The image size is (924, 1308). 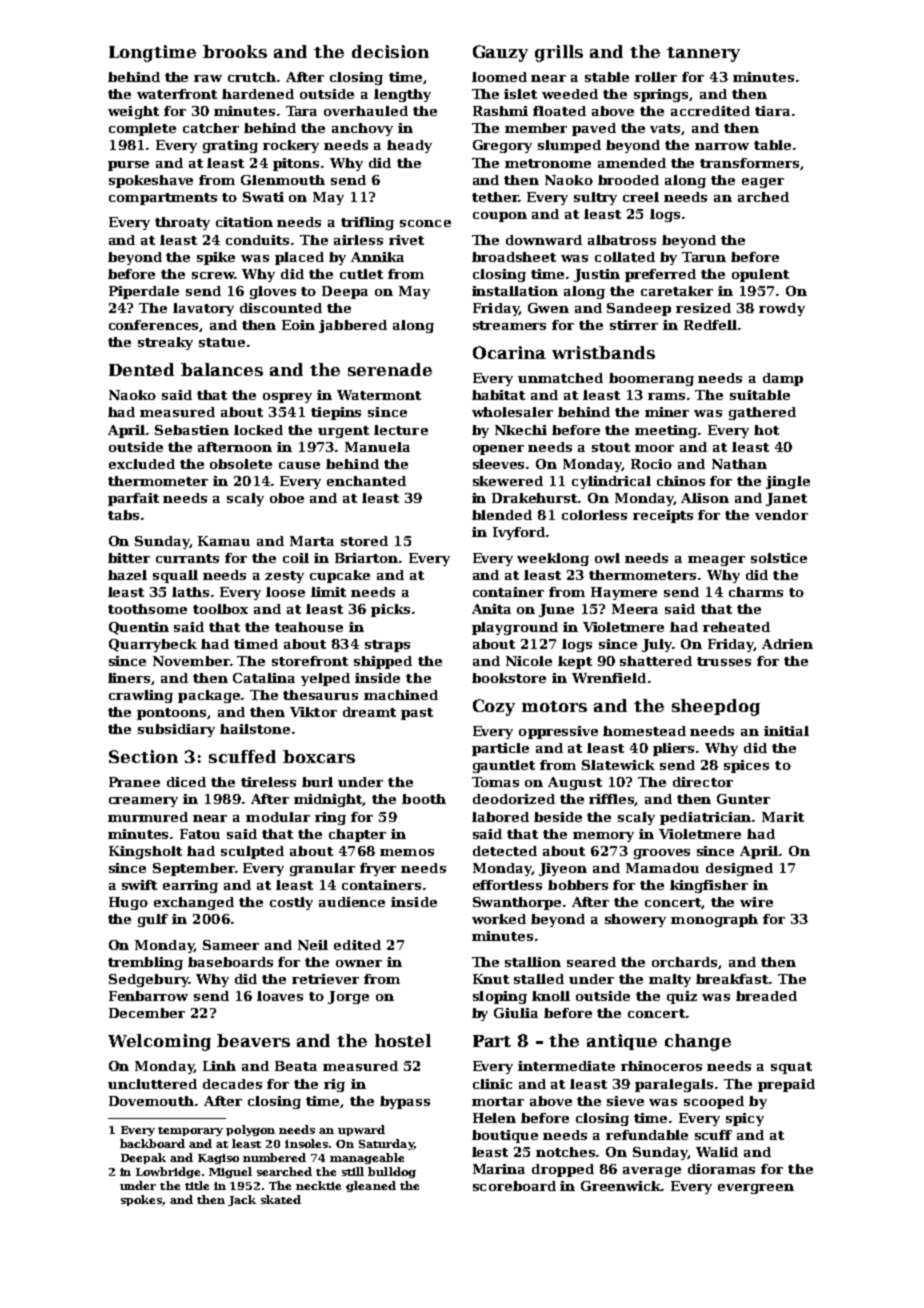 What do you see at coordinates (536, 128) in the screenshot?
I see `member` at bounding box center [536, 128].
